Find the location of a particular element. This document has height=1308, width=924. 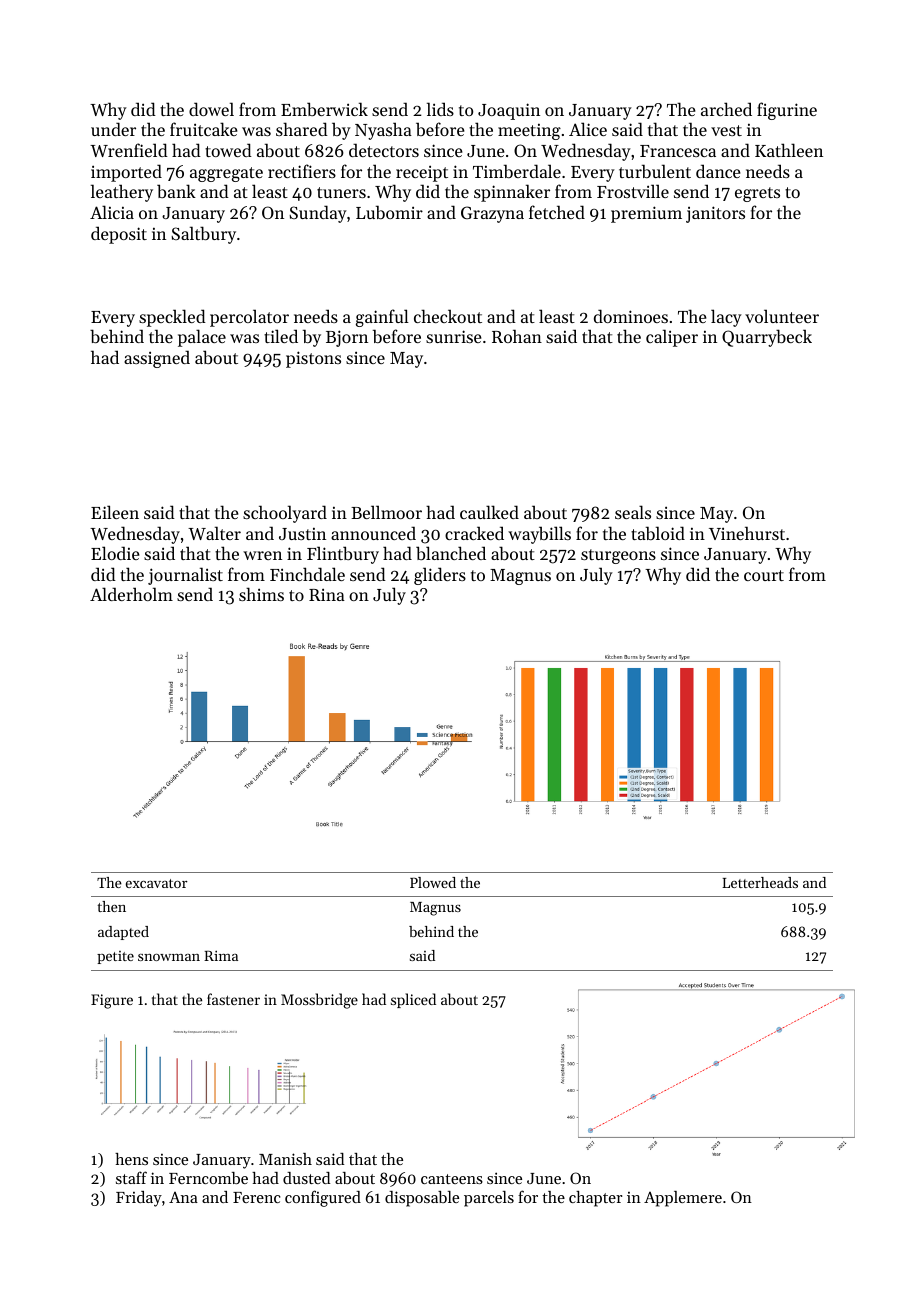

under is located at coordinates (113, 129).
